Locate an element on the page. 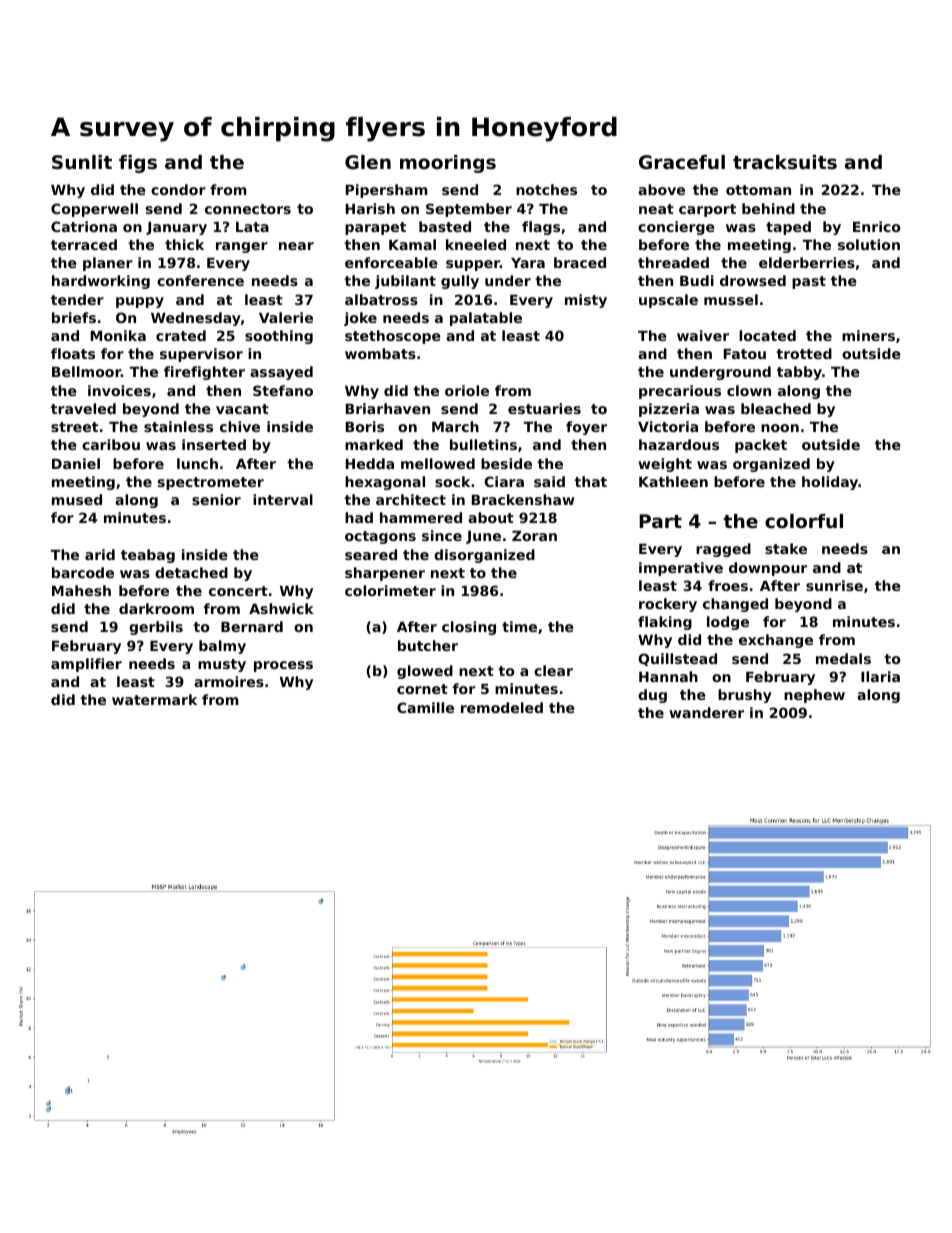 The width and height of the image is (952, 1233). tracksuits is located at coordinates (785, 162).
